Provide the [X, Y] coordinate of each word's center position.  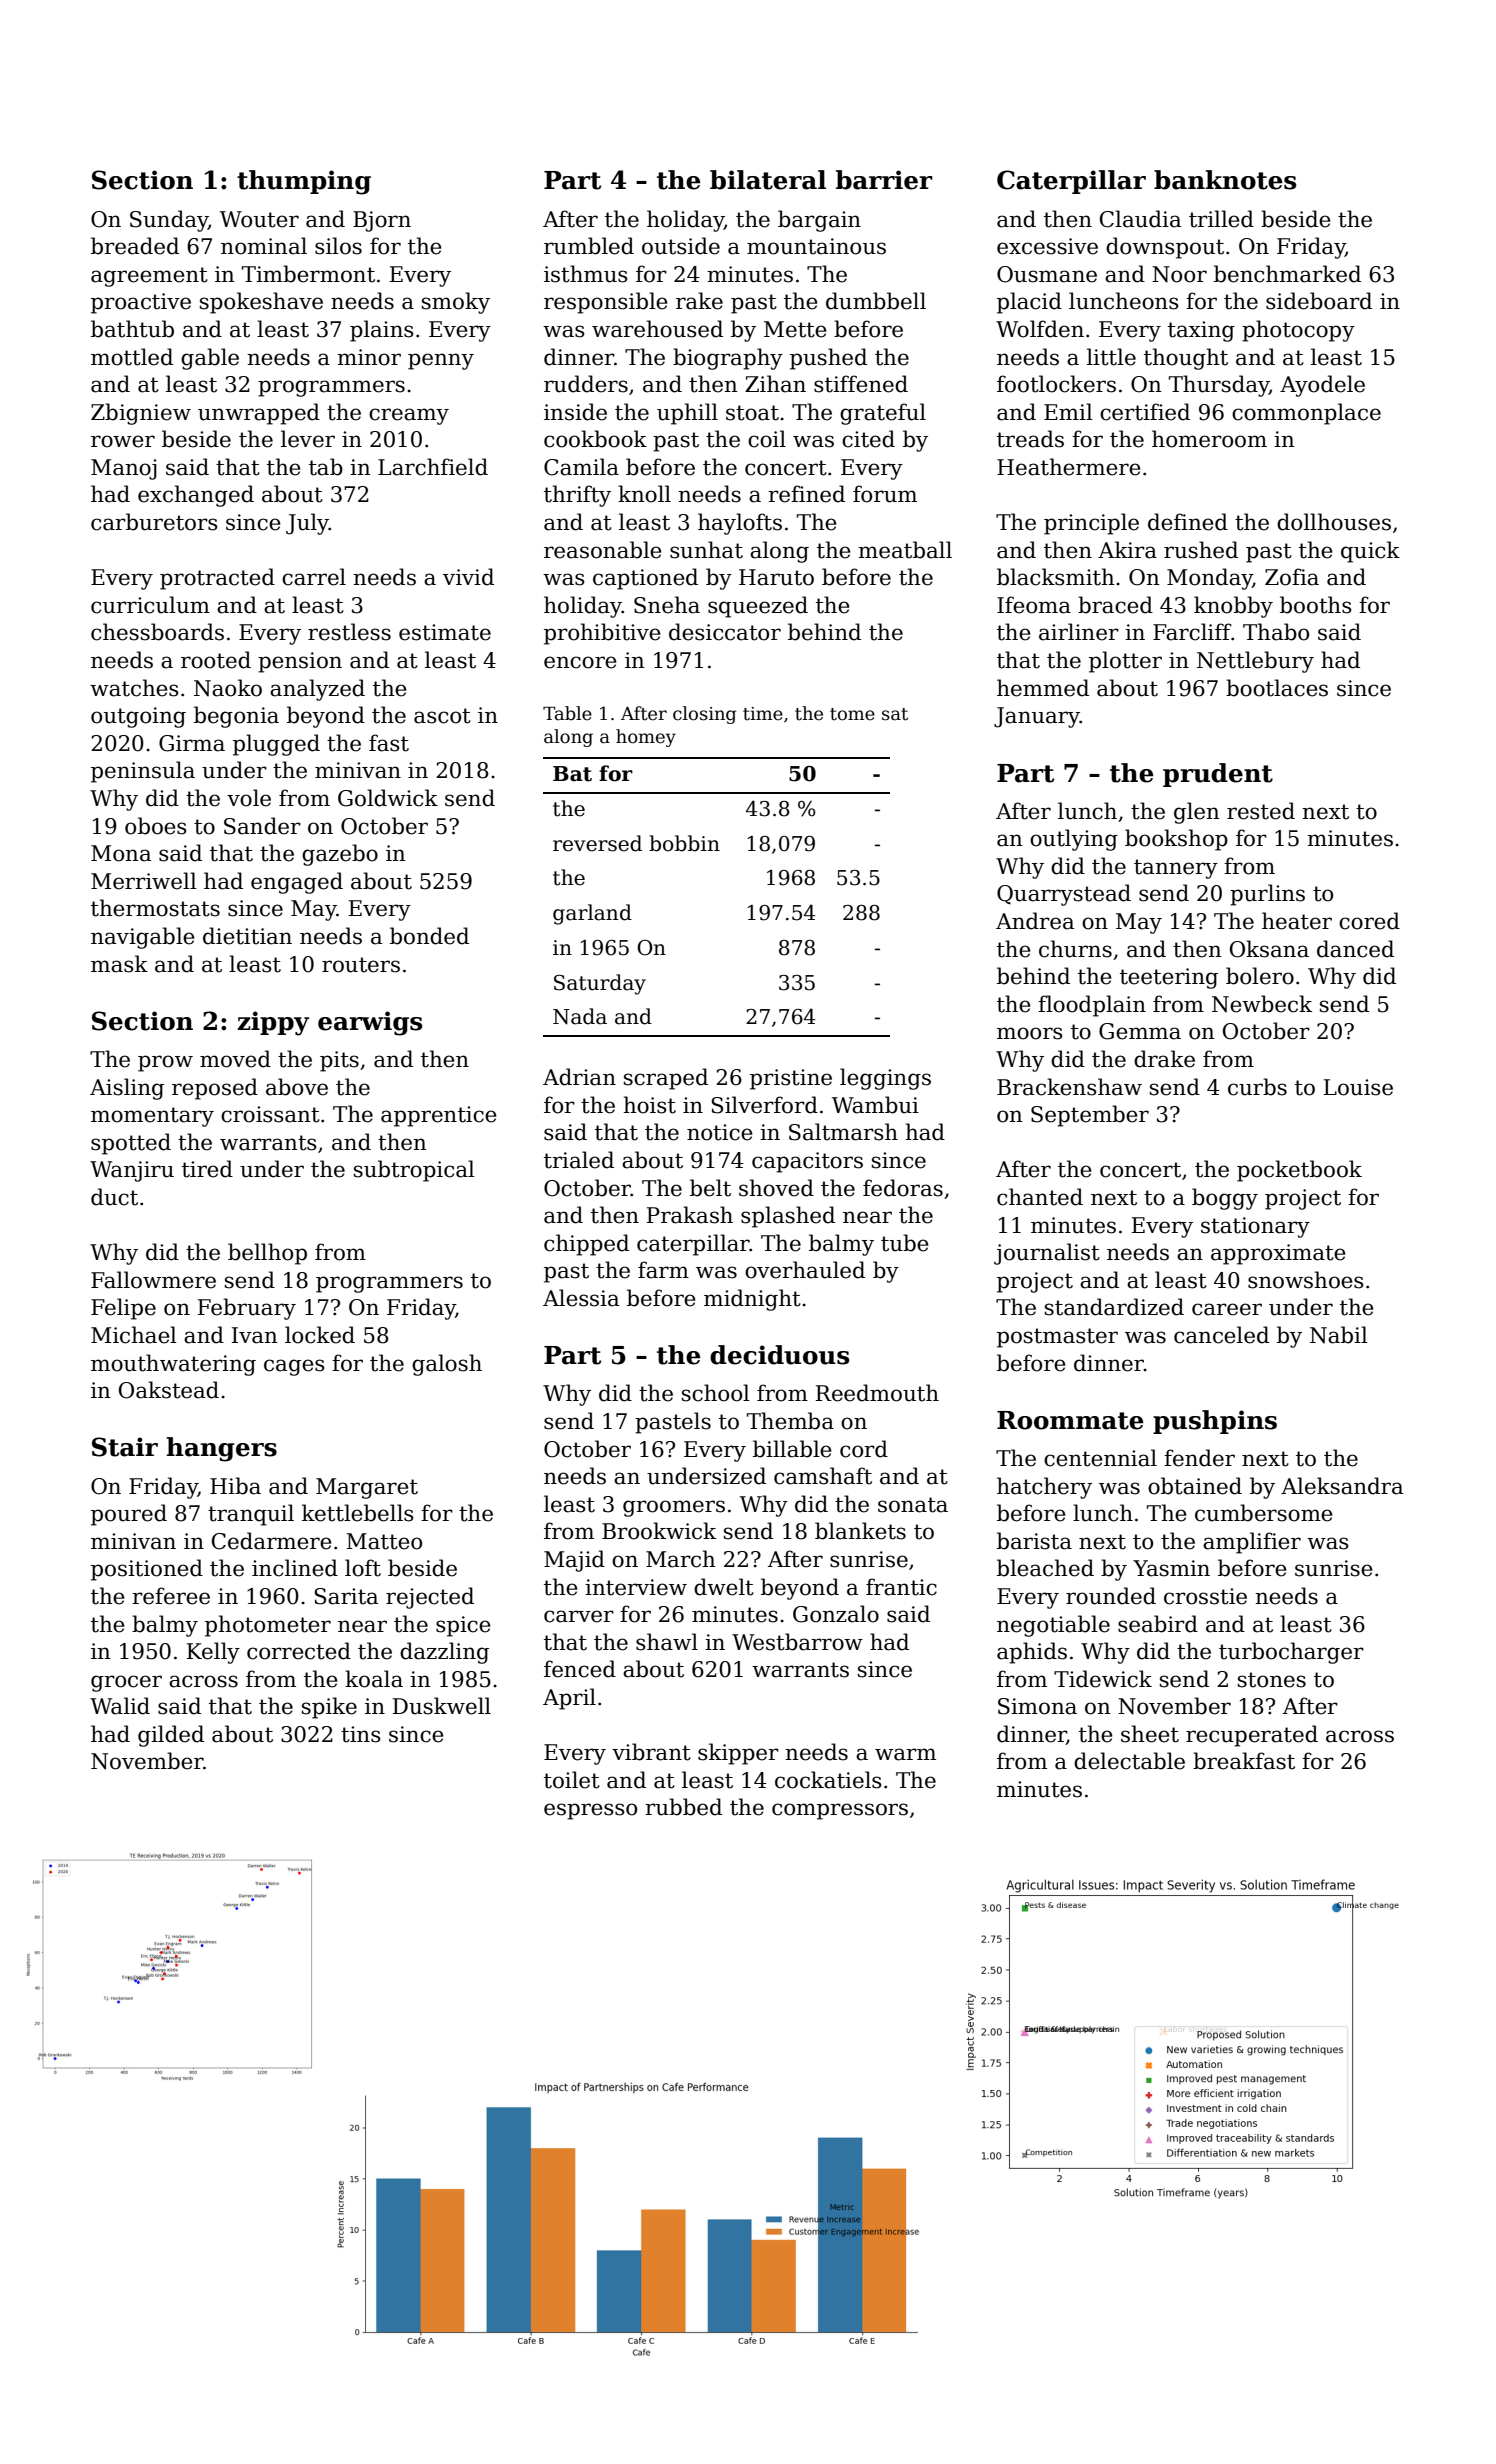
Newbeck [1262, 1004]
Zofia [1292, 577]
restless [349, 632]
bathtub [132, 329]
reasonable [603, 550]
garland [592, 914]
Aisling [127, 1089]
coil [767, 439]
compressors [840, 1811]
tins [361, 1734]
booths [1316, 605]
